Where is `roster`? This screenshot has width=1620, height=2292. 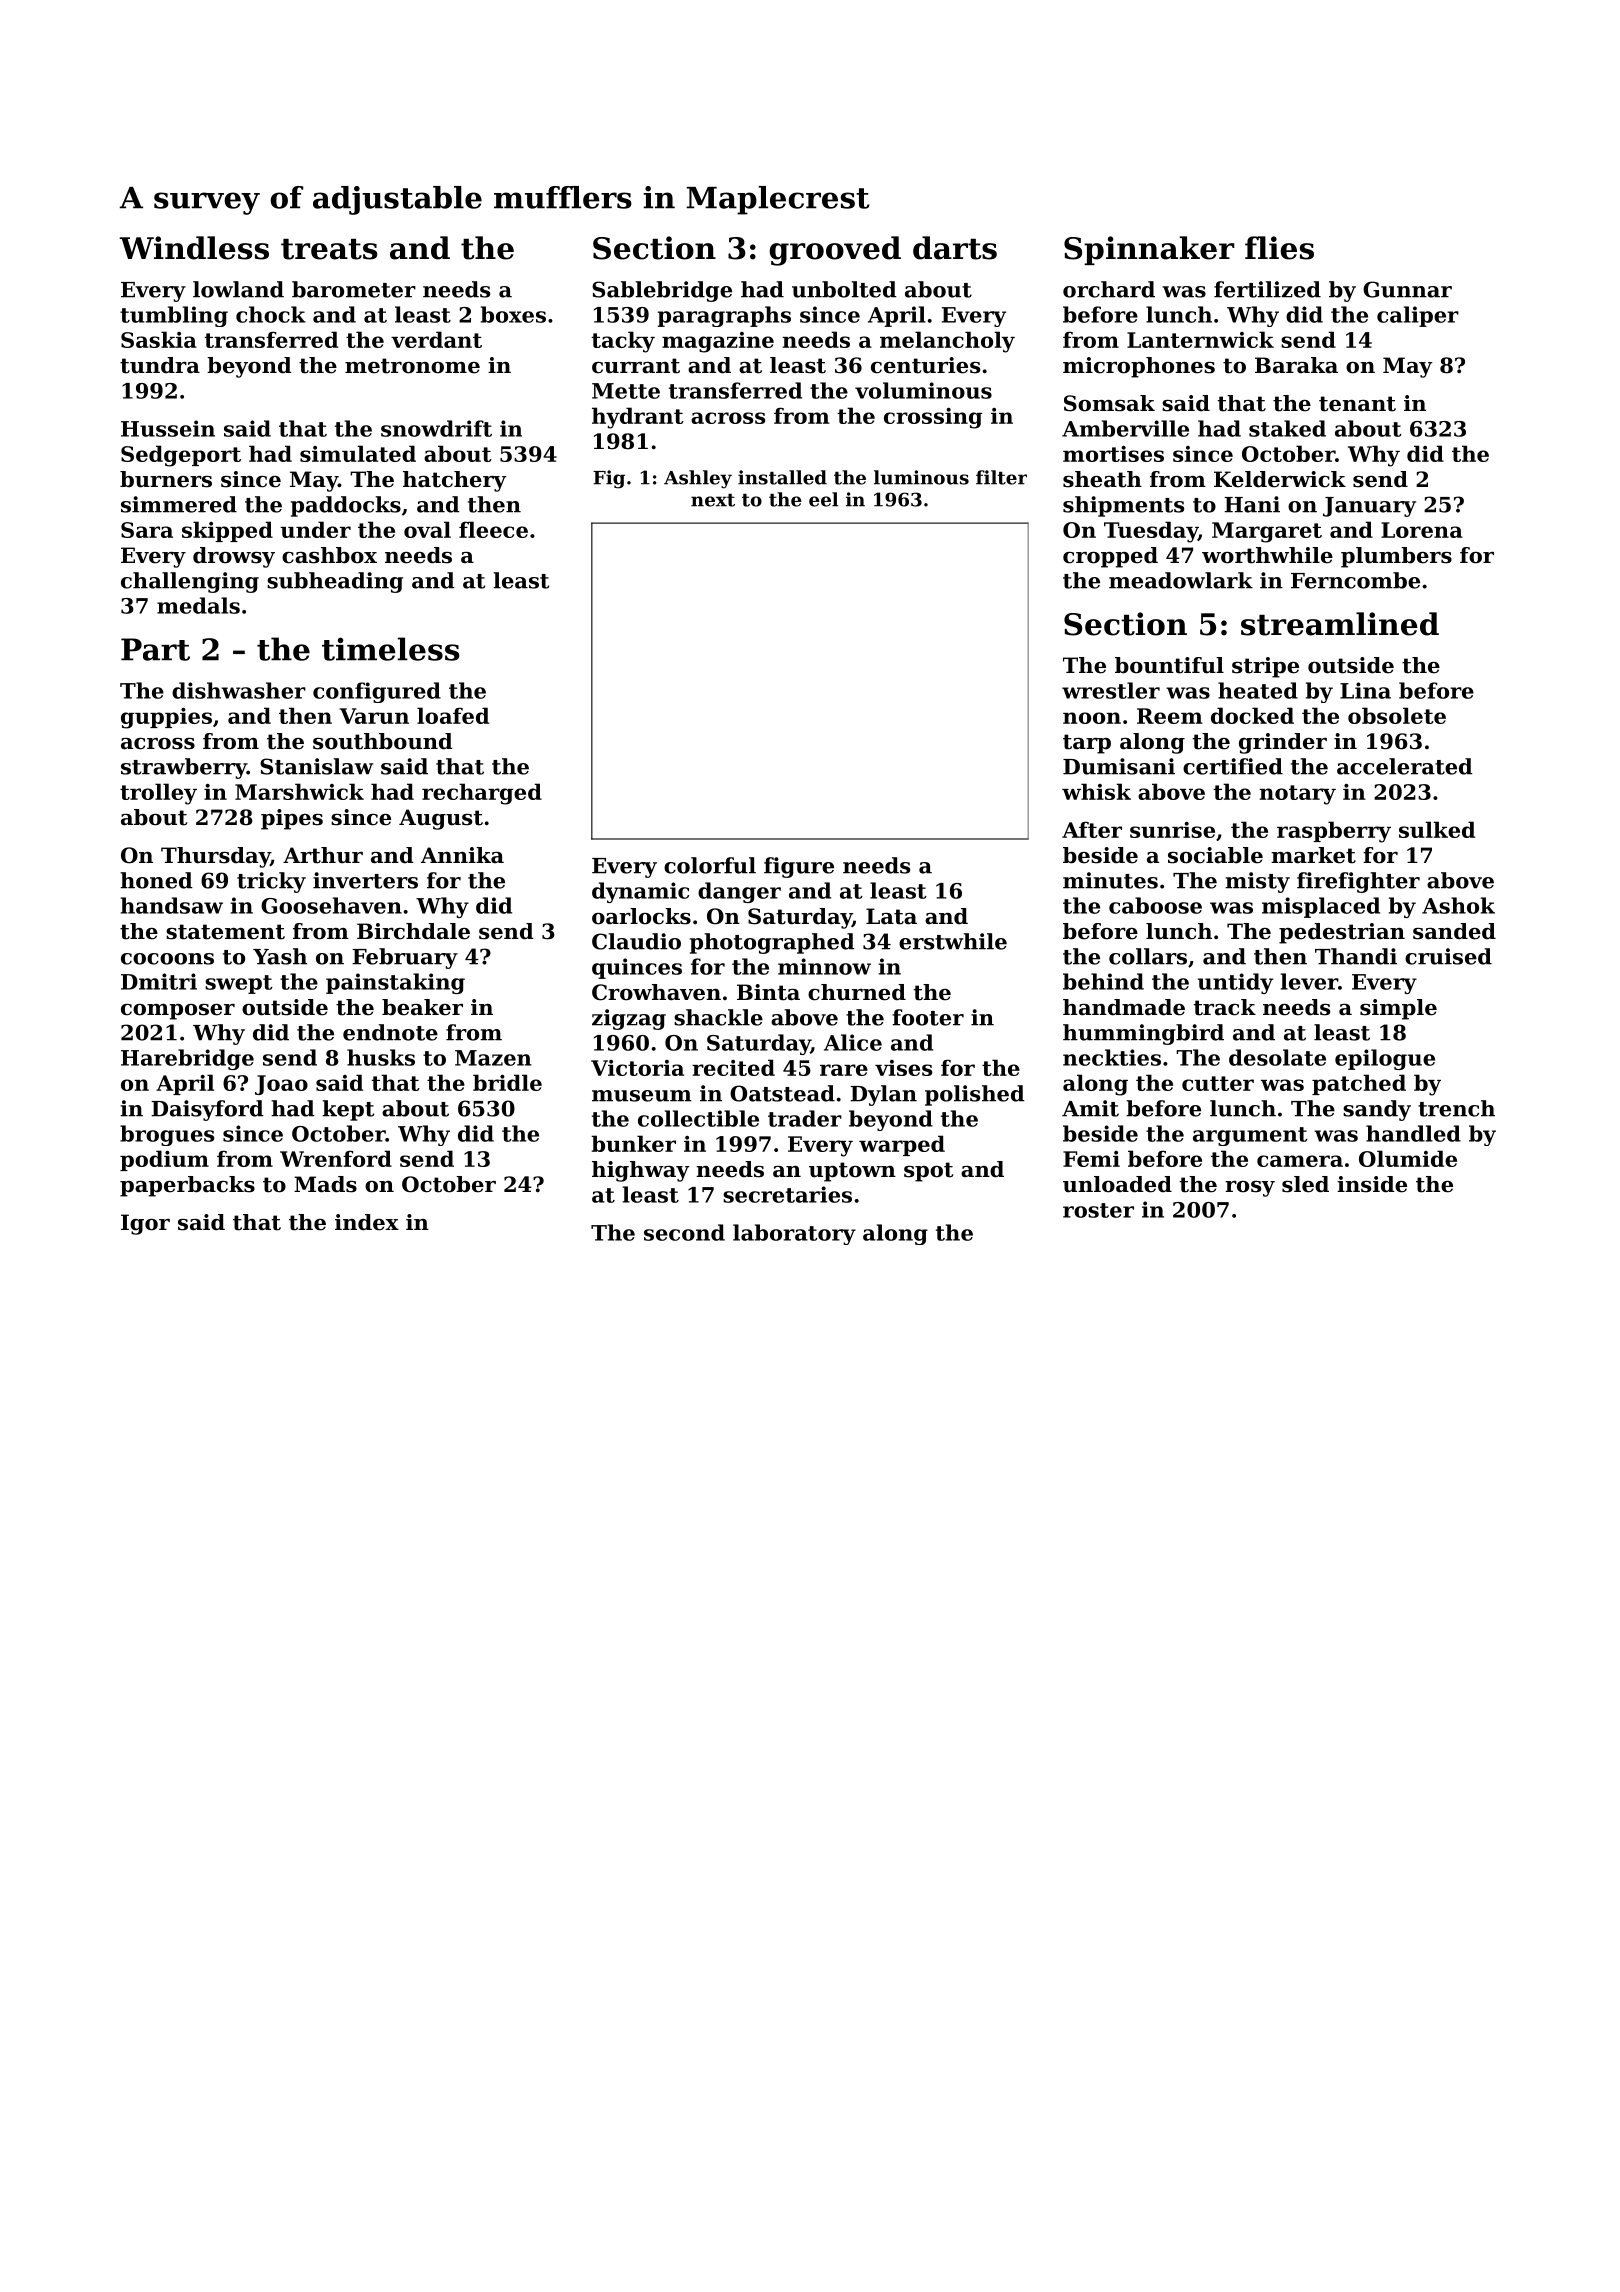
roster is located at coordinates (1098, 1210).
